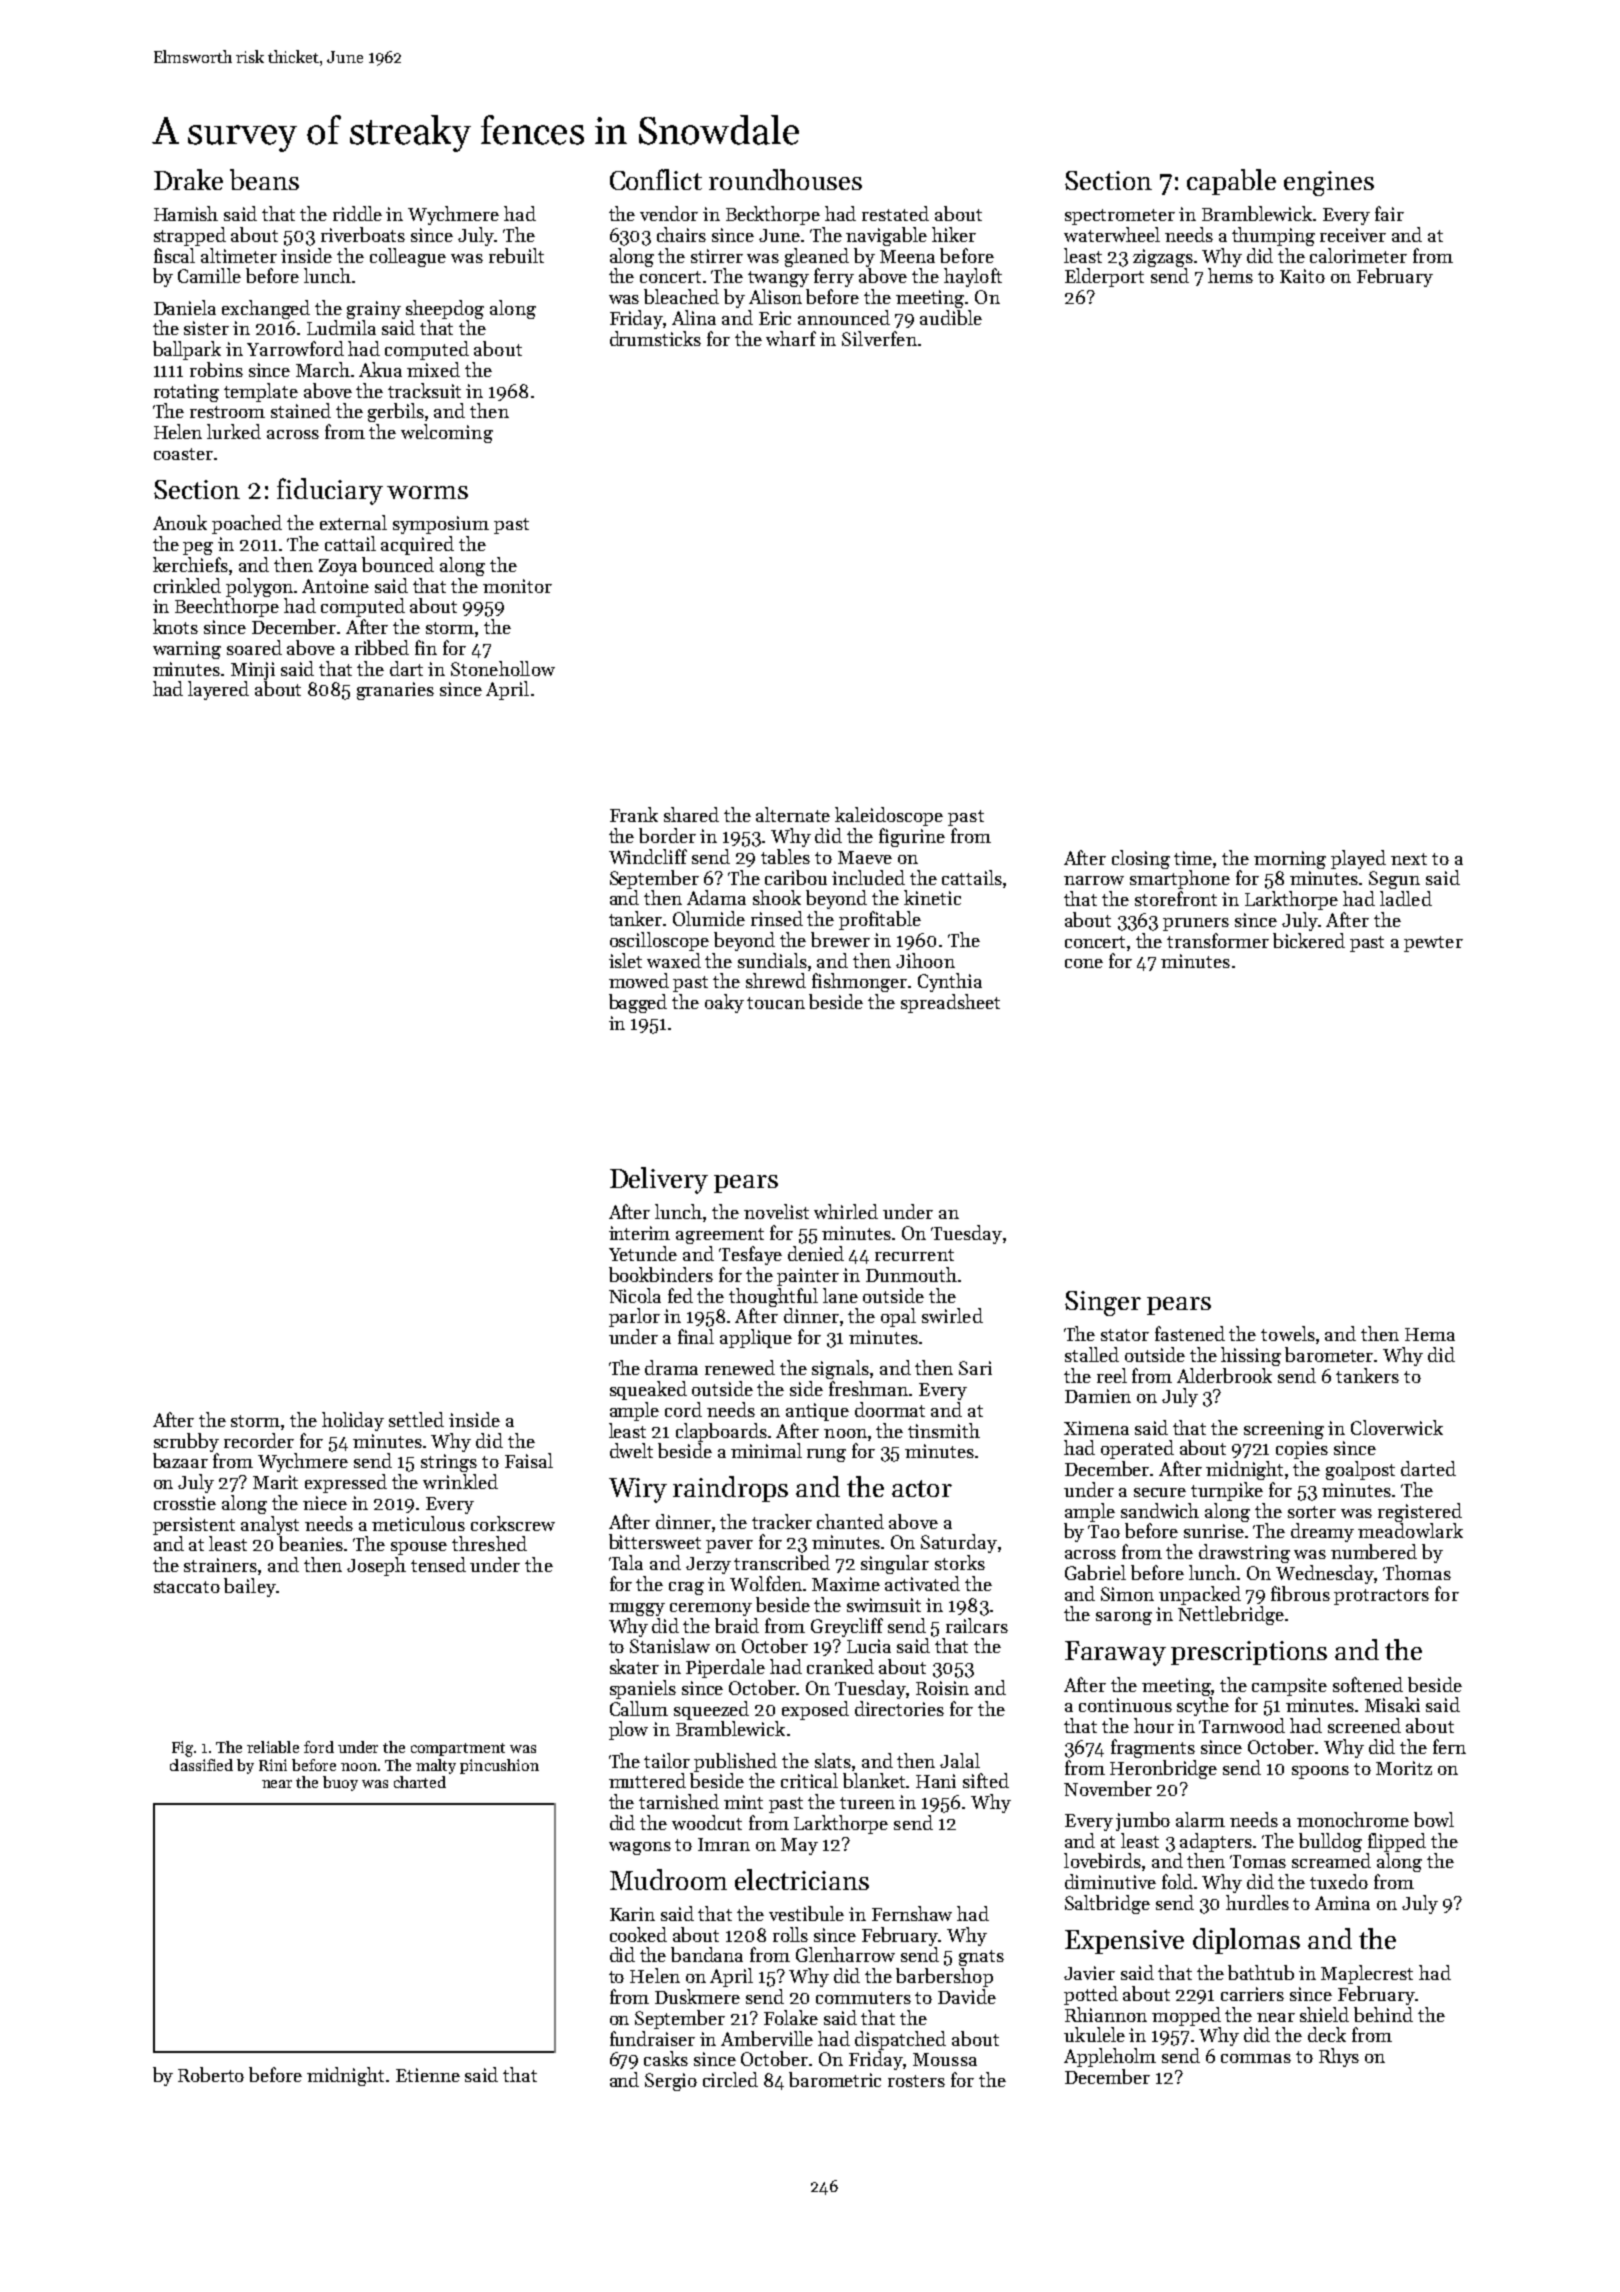 The width and height of the screenshot is (1620, 2292). I want to click on shared, so click(691, 814).
